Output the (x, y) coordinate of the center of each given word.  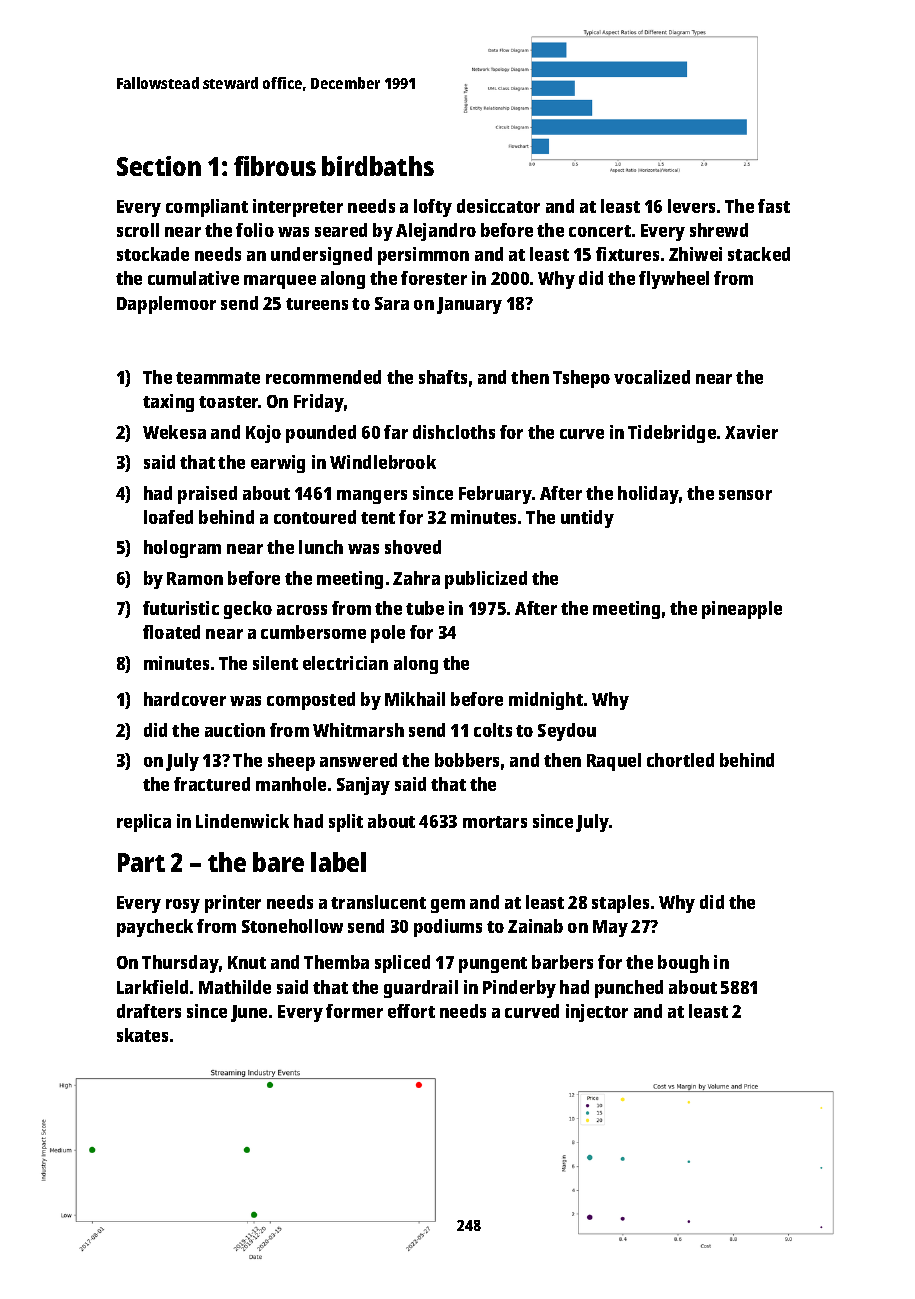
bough (683, 964)
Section (159, 166)
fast (774, 206)
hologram (182, 549)
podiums (448, 928)
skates (142, 1035)
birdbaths (378, 166)
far (396, 432)
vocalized (652, 377)
